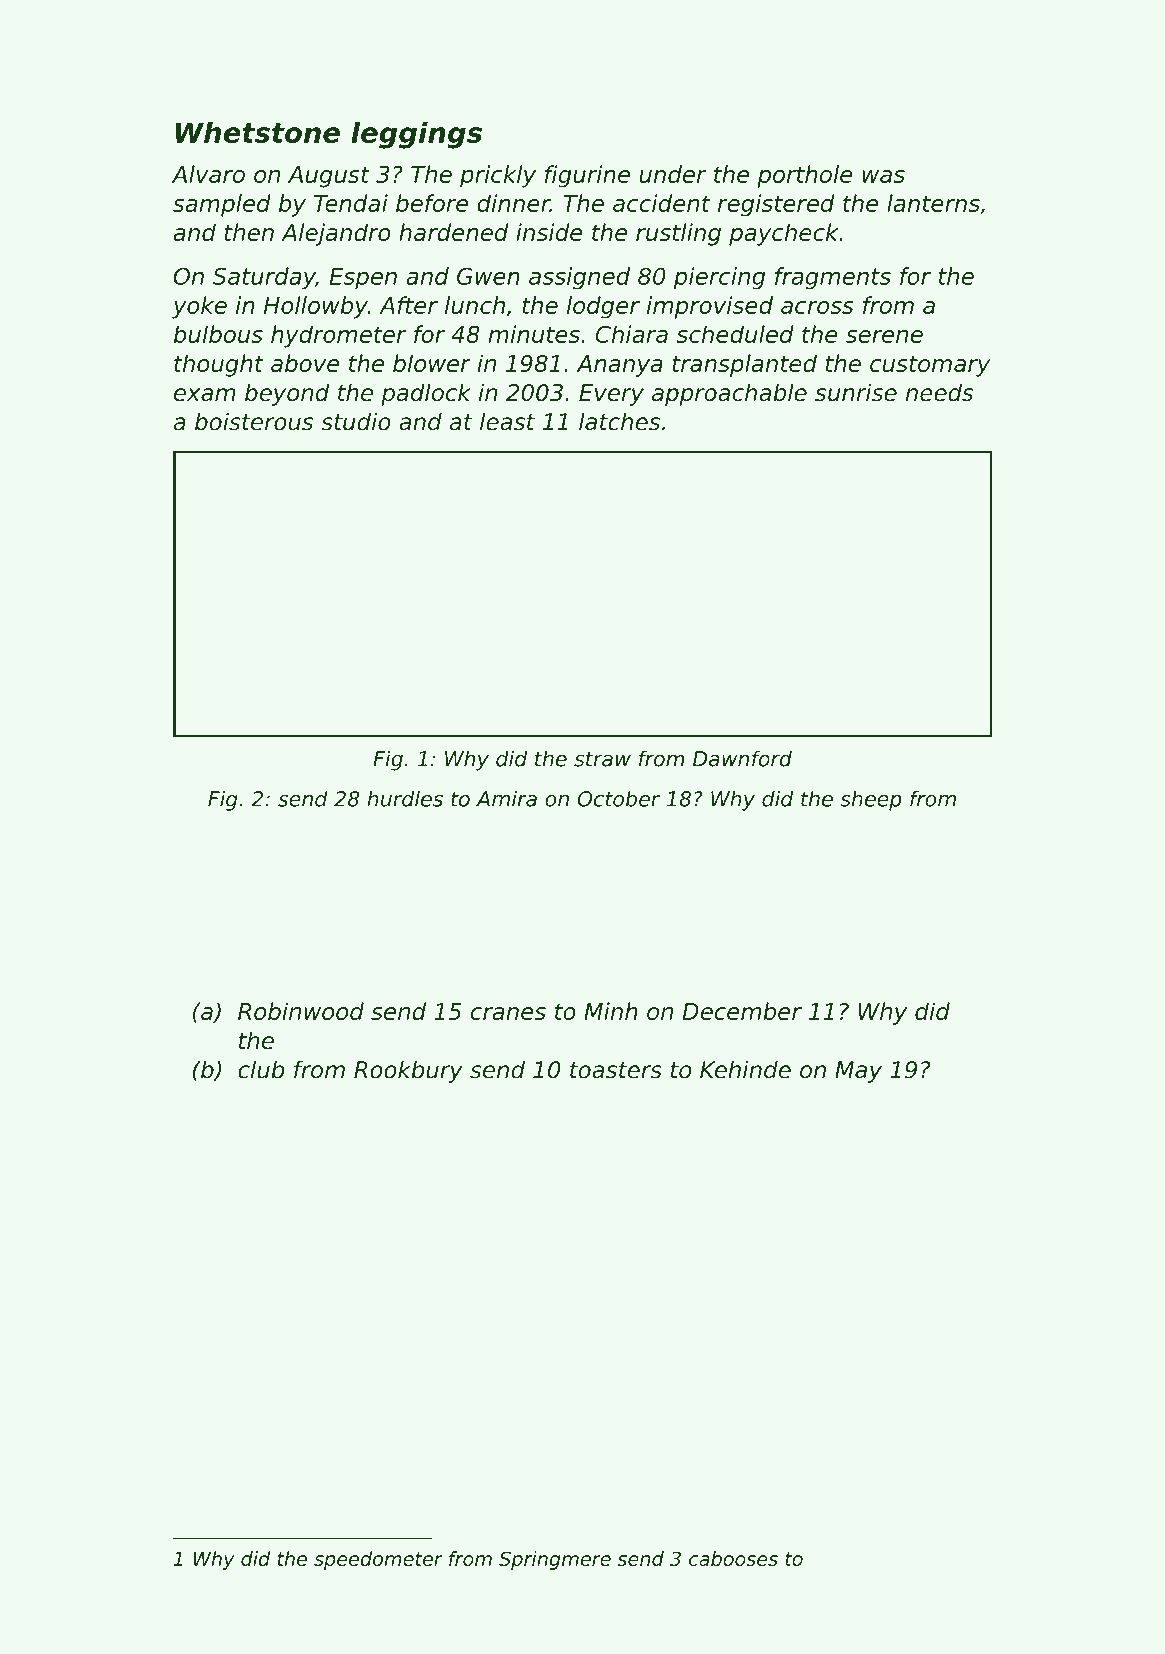  Describe the element at coordinates (378, 1560) in the screenshot. I see `speedometer` at that location.
